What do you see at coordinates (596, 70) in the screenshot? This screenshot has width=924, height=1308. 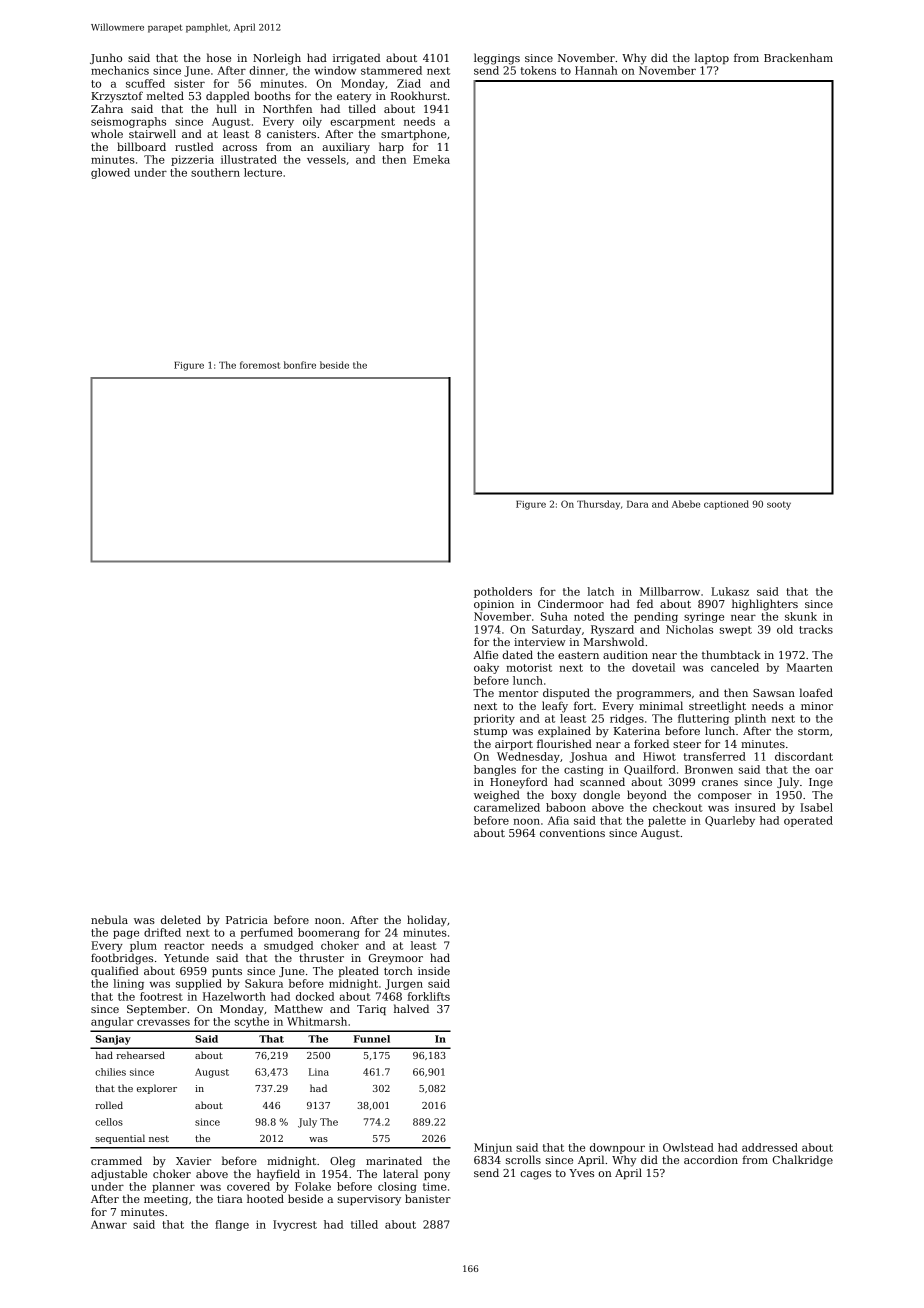 I see `Hannah` at bounding box center [596, 70].
